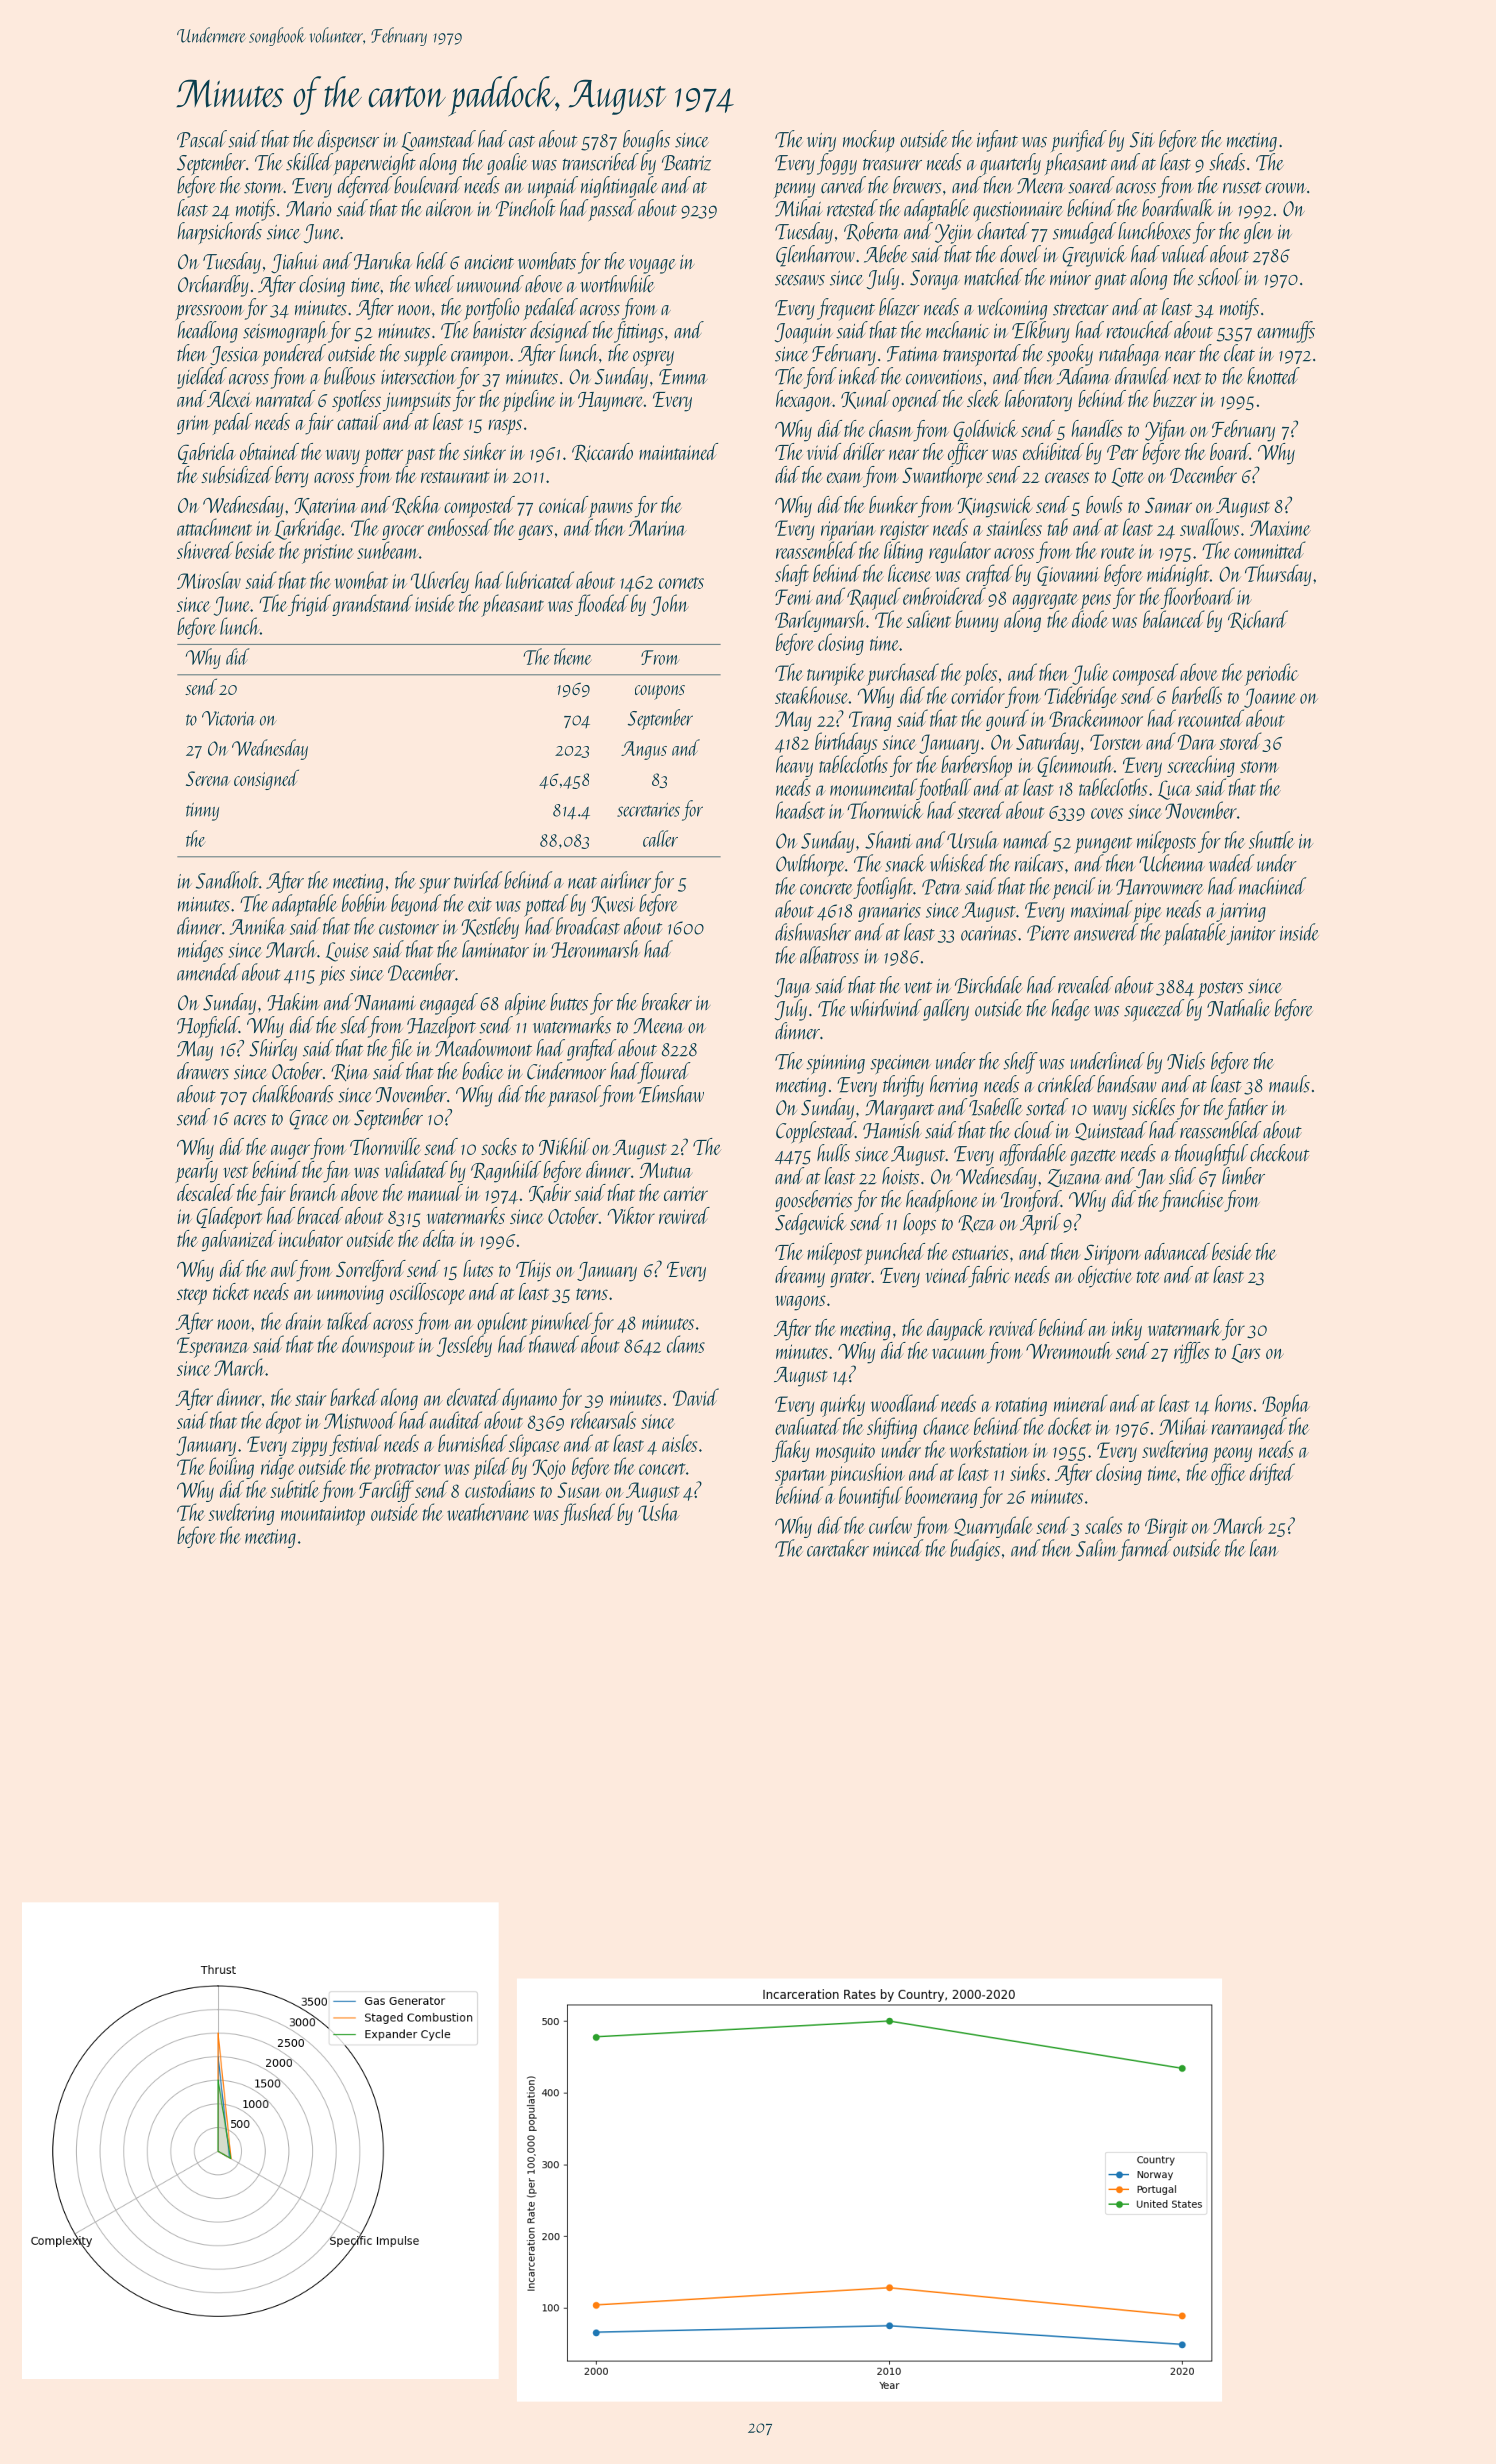  What do you see at coordinates (323, 1516) in the document?
I see `mountaintop` at bounding box center [323, 1516].
